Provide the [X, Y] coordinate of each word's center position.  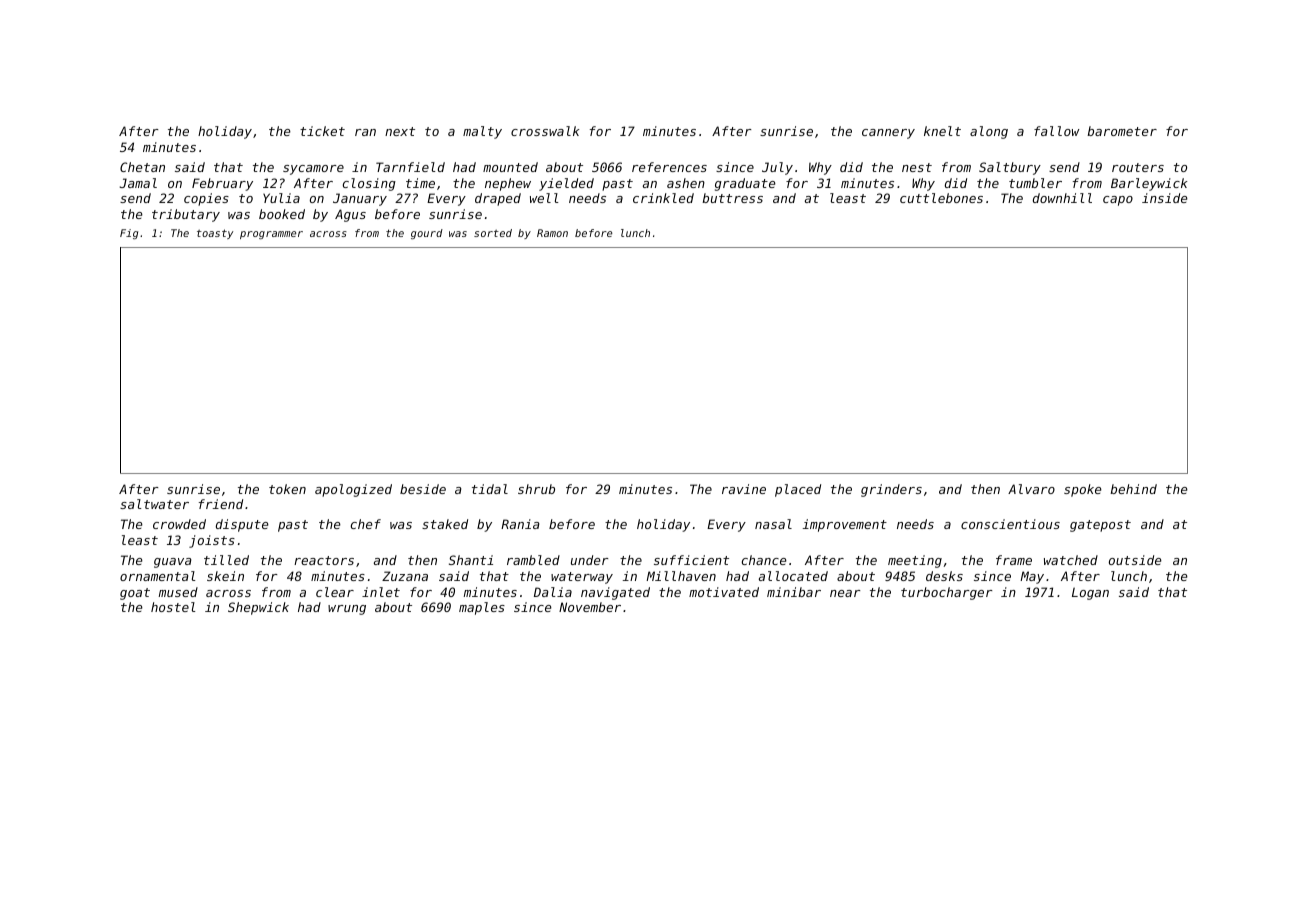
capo [1118, 201]
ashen [686, 183]
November [590, 607]
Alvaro [1031, 489]
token [287, 489]
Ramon [552, 233]
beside [423, 489]
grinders [891, 490]
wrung [347, 610]
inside [1165, 198]
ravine [744, 489]
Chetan [142, 167]
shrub [536, 489]
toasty [215, 234]
